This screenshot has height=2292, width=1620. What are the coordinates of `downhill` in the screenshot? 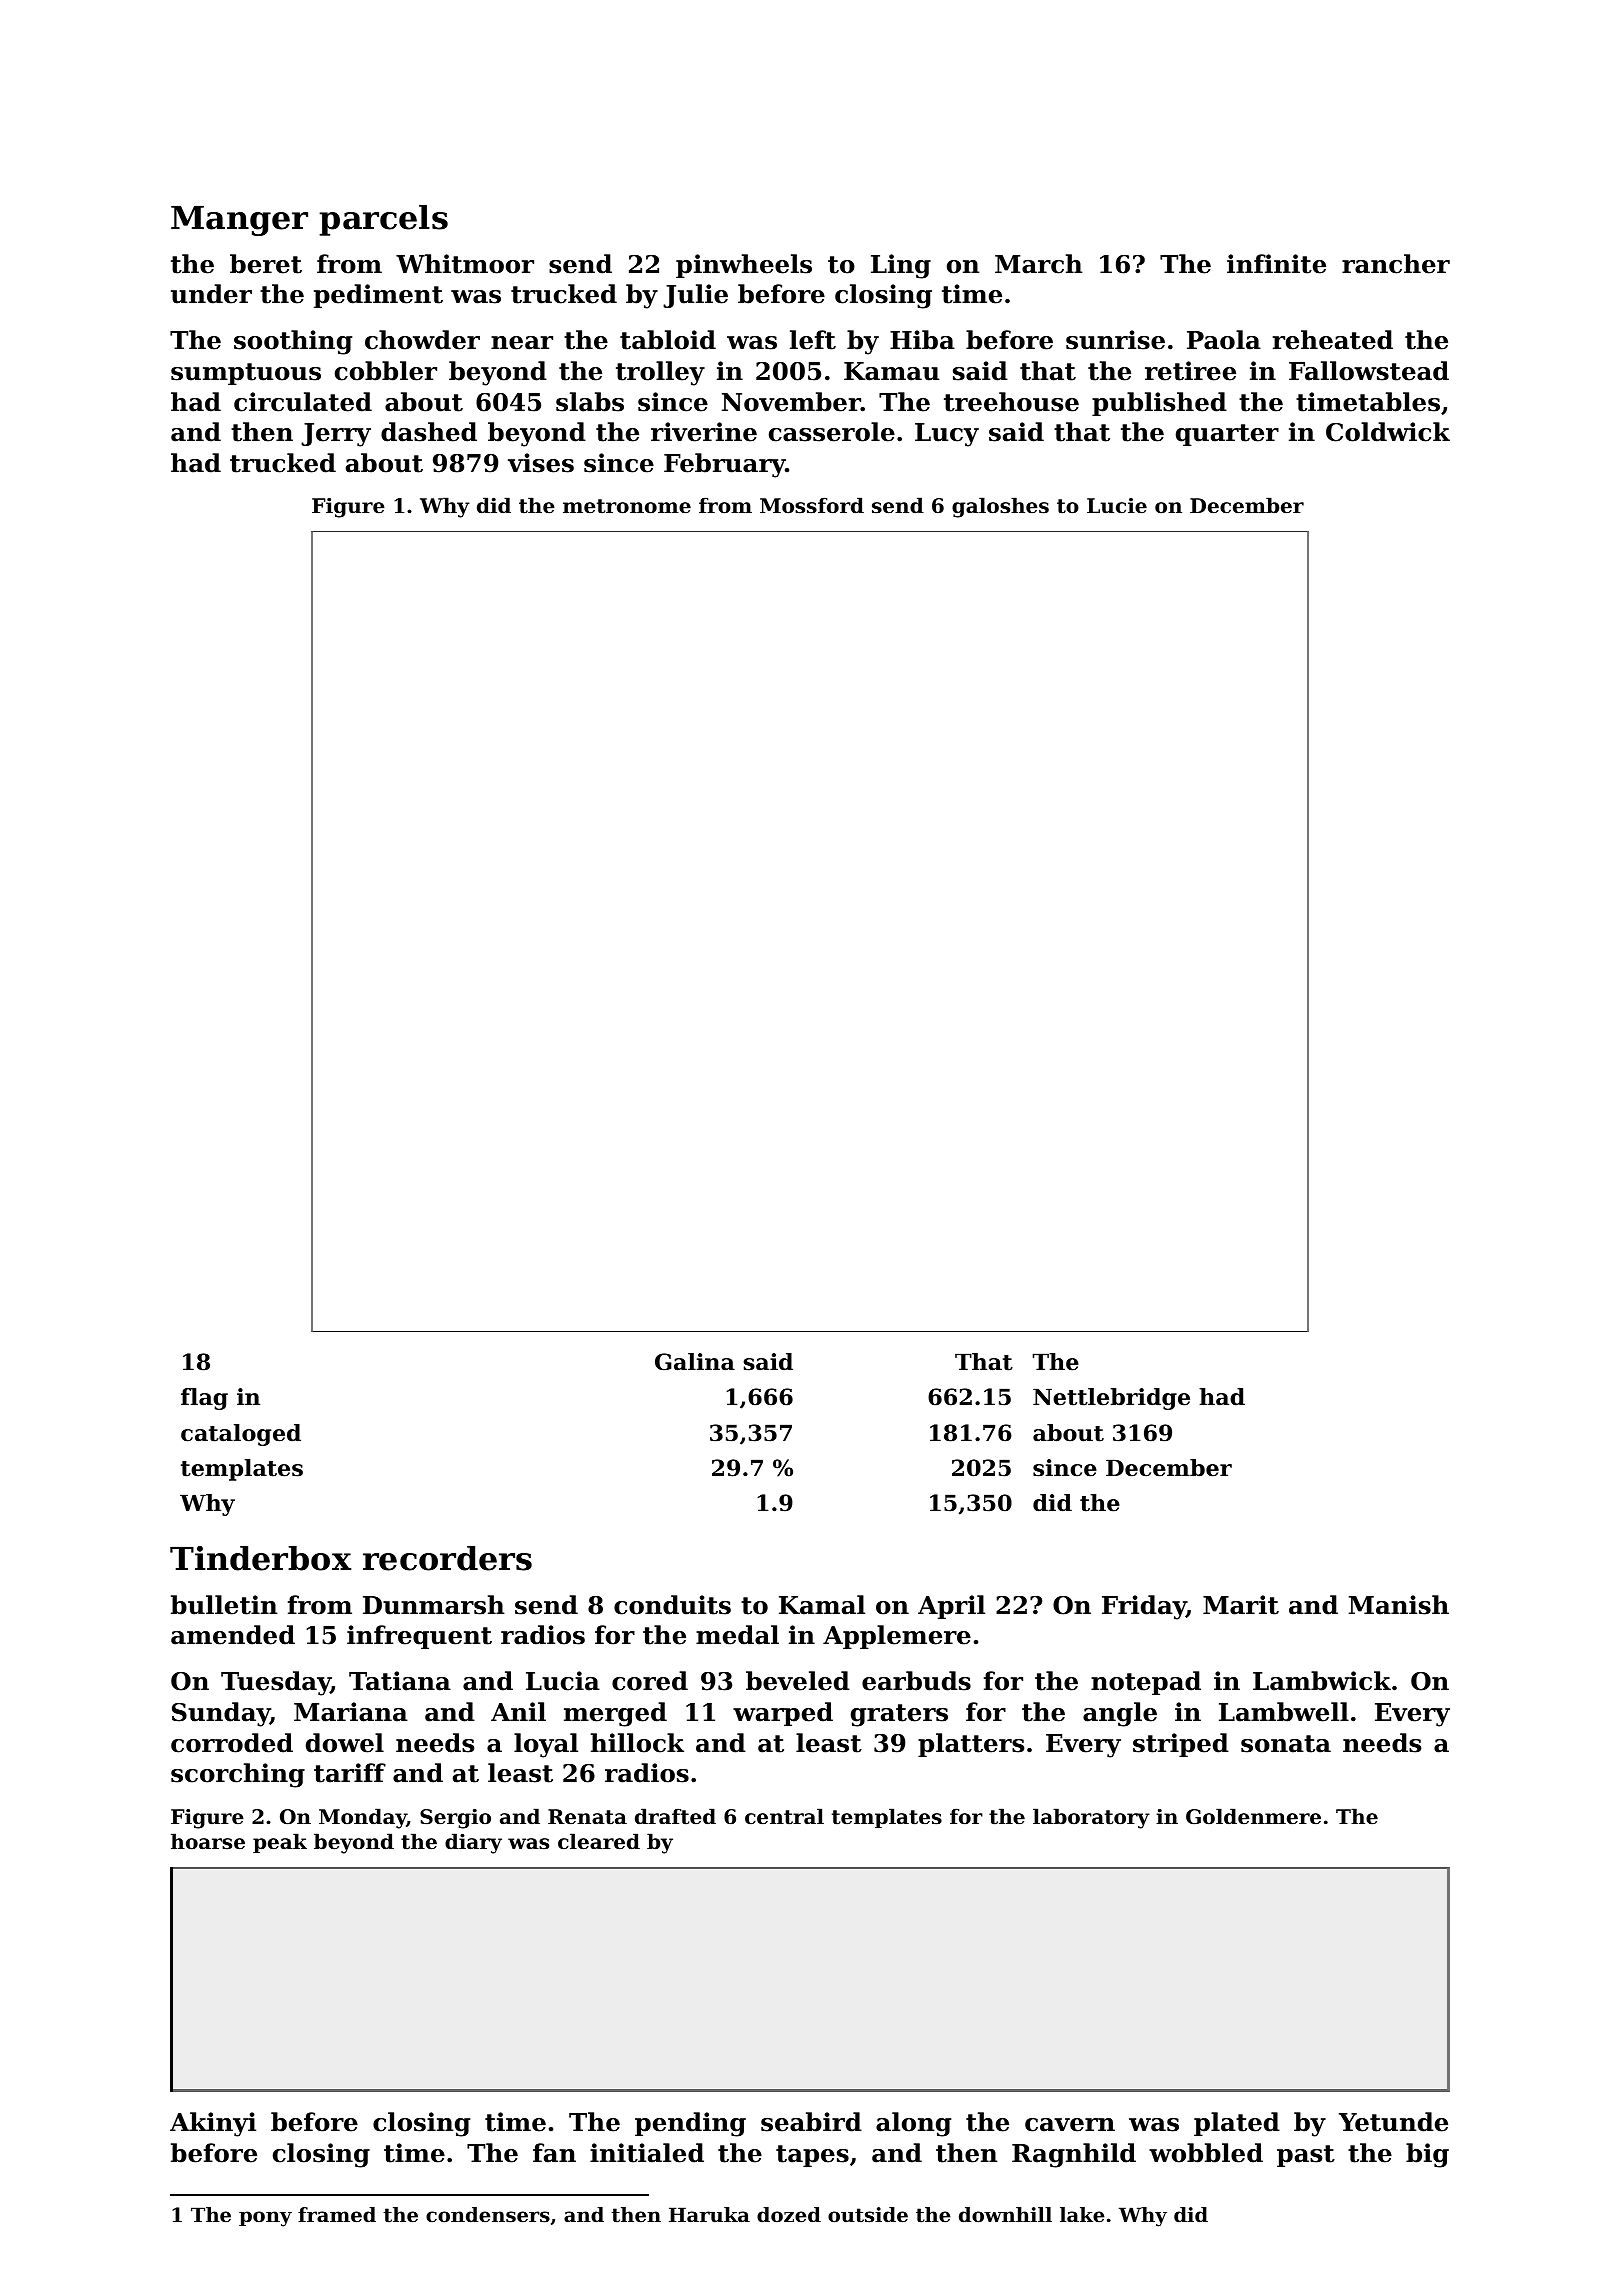 It's located at (1005, 2215).
